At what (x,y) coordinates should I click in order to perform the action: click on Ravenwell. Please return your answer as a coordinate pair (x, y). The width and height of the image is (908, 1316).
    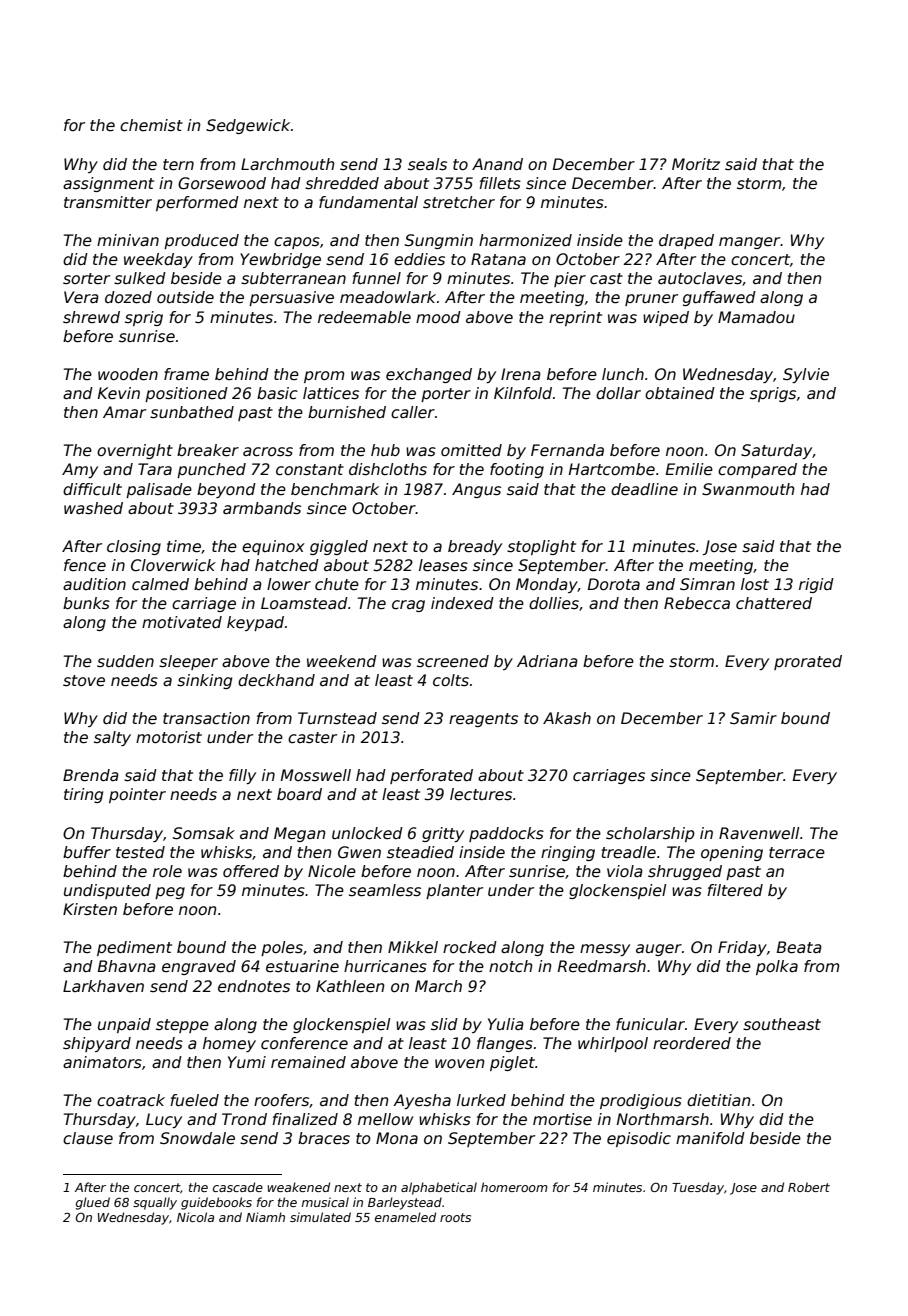
    Looking at the image, I should click on (759, 833).
